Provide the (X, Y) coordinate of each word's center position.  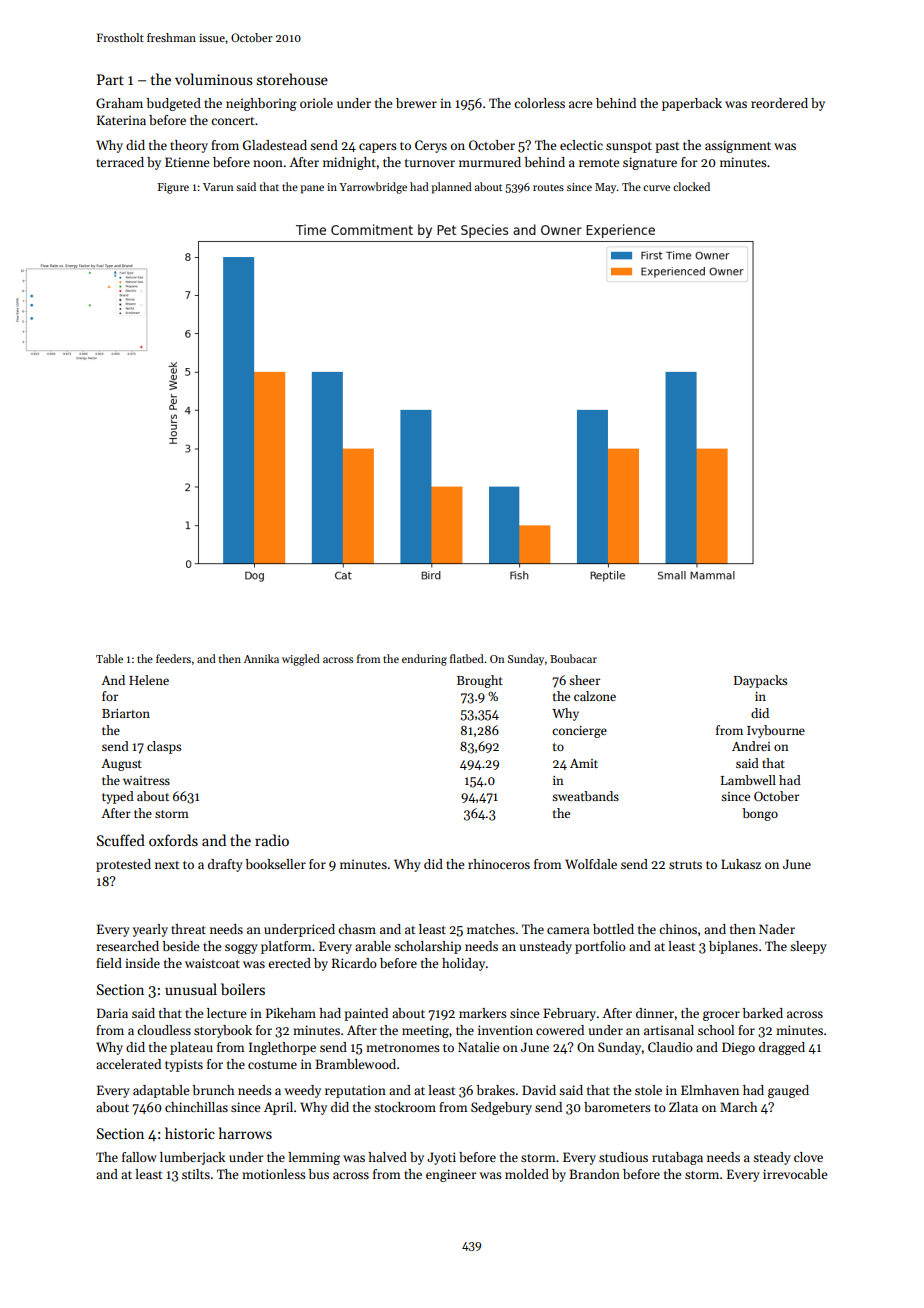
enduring (424, 660)
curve (656, 188)
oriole (316, 103)
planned (451, 188)
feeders (173, 658)
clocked (691, 186)
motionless (274, 1174)
